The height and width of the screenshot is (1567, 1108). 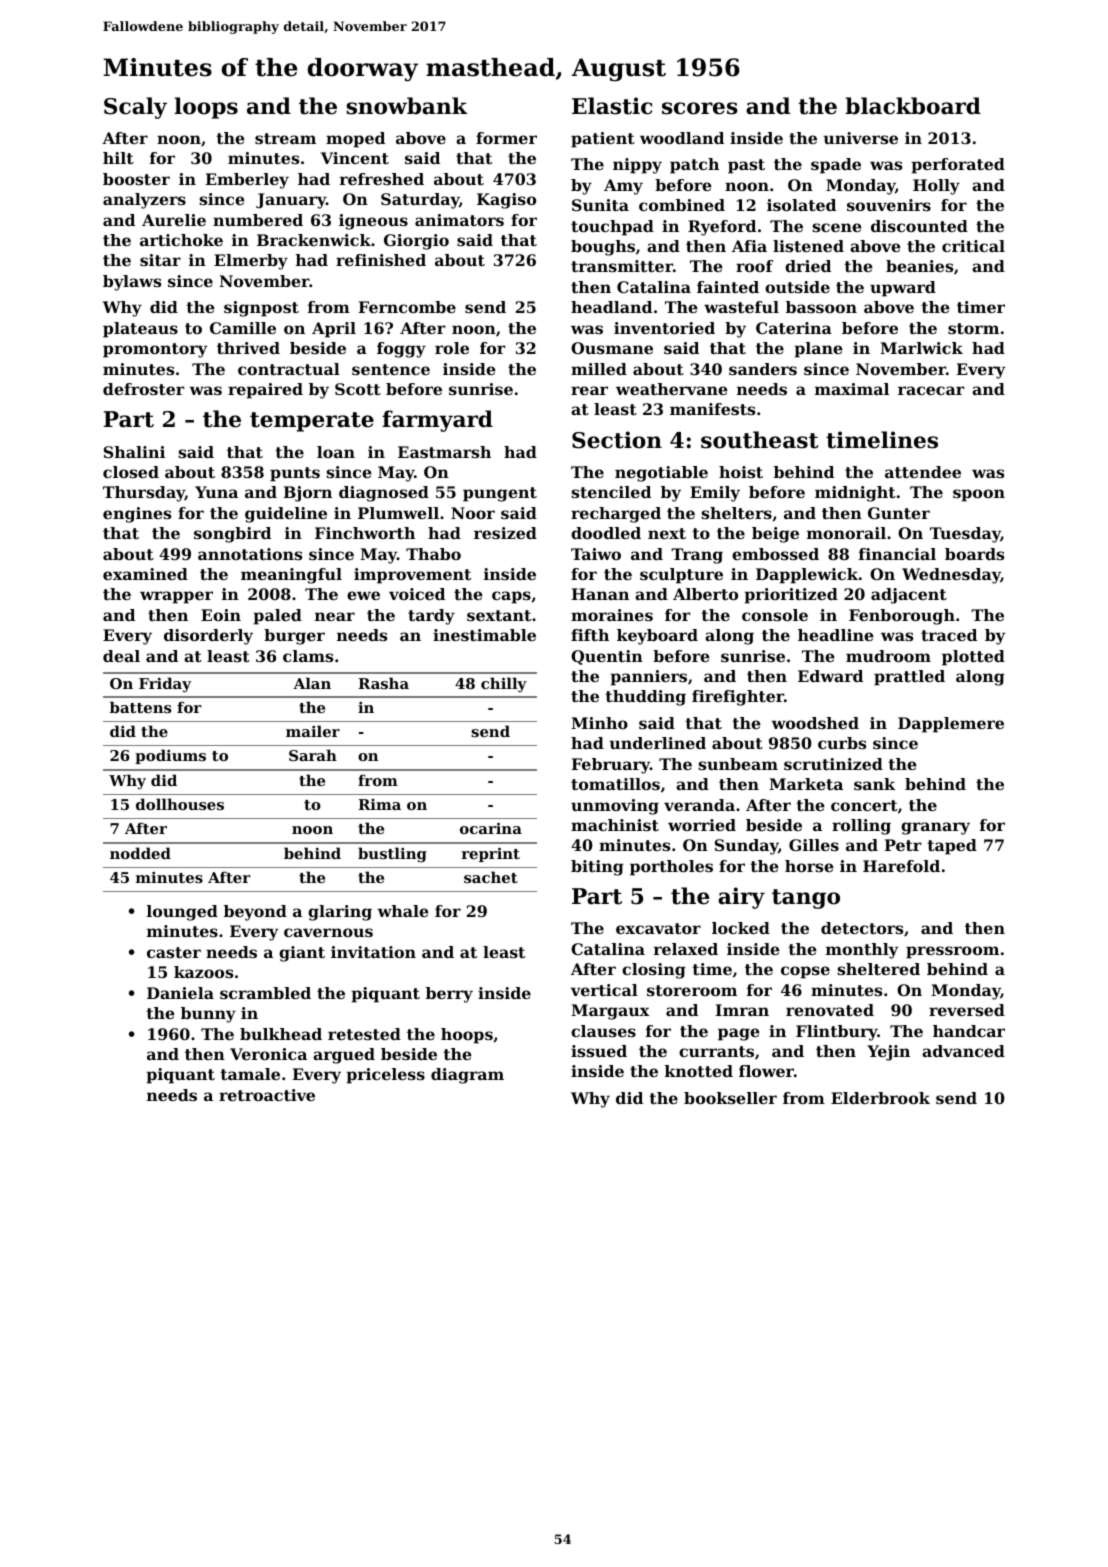 What do you see at coordinates (251, 262) in the screenshot?
I see `Elmerby` at bounding box center [251, 262].
